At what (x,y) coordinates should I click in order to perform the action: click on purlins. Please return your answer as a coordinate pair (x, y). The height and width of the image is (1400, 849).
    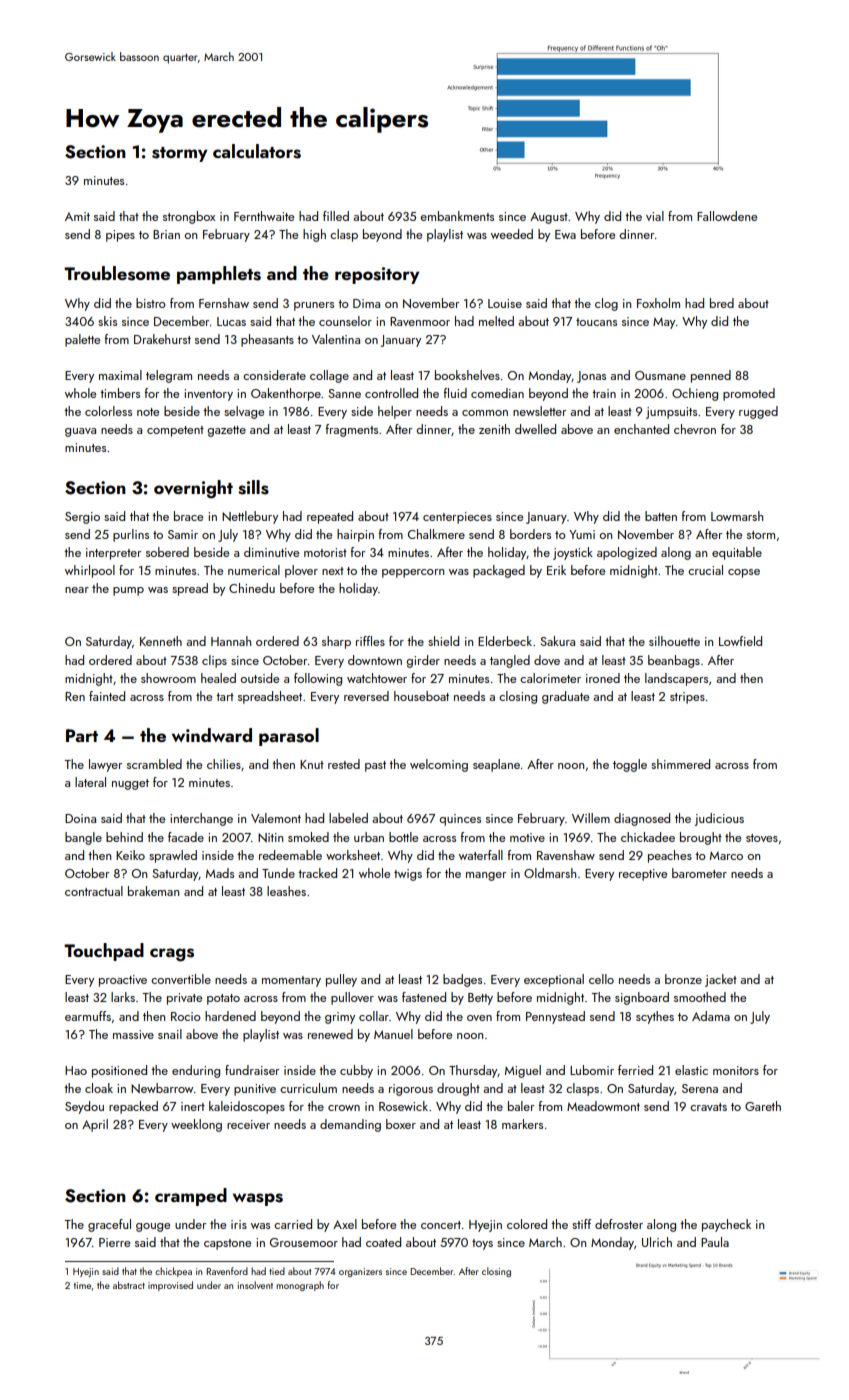
    Looking at the image, I should click on (131, 535).
